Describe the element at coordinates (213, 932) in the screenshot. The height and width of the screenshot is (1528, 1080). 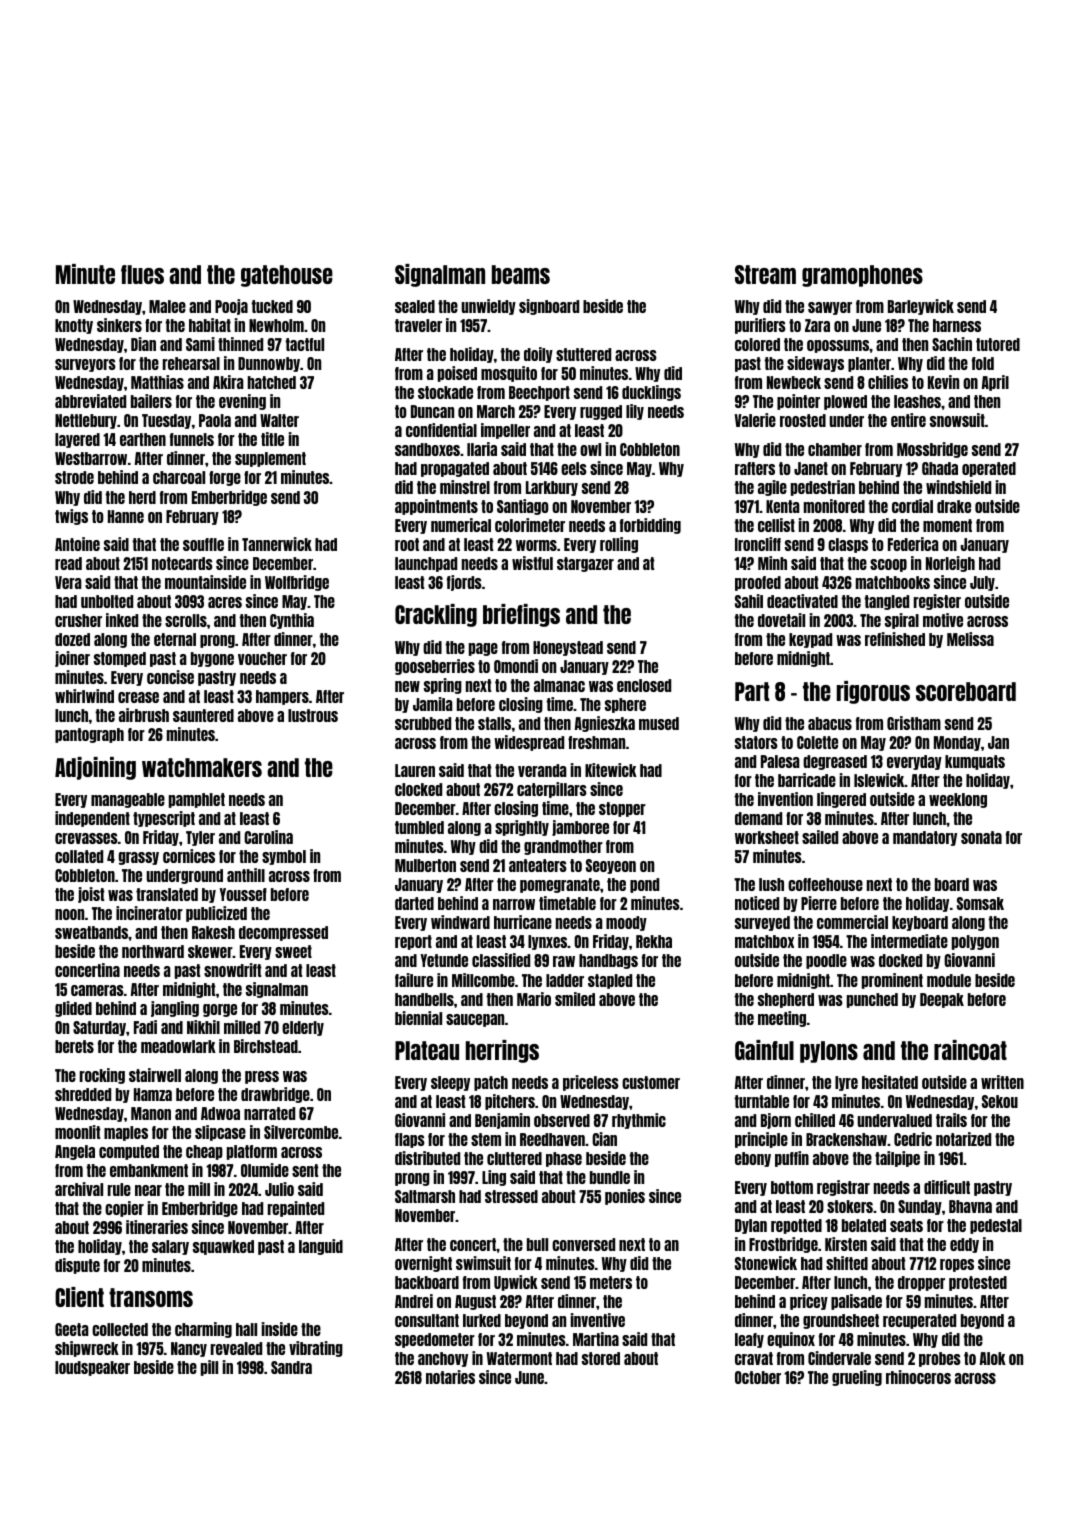
I see `Rakesh` at that location.
